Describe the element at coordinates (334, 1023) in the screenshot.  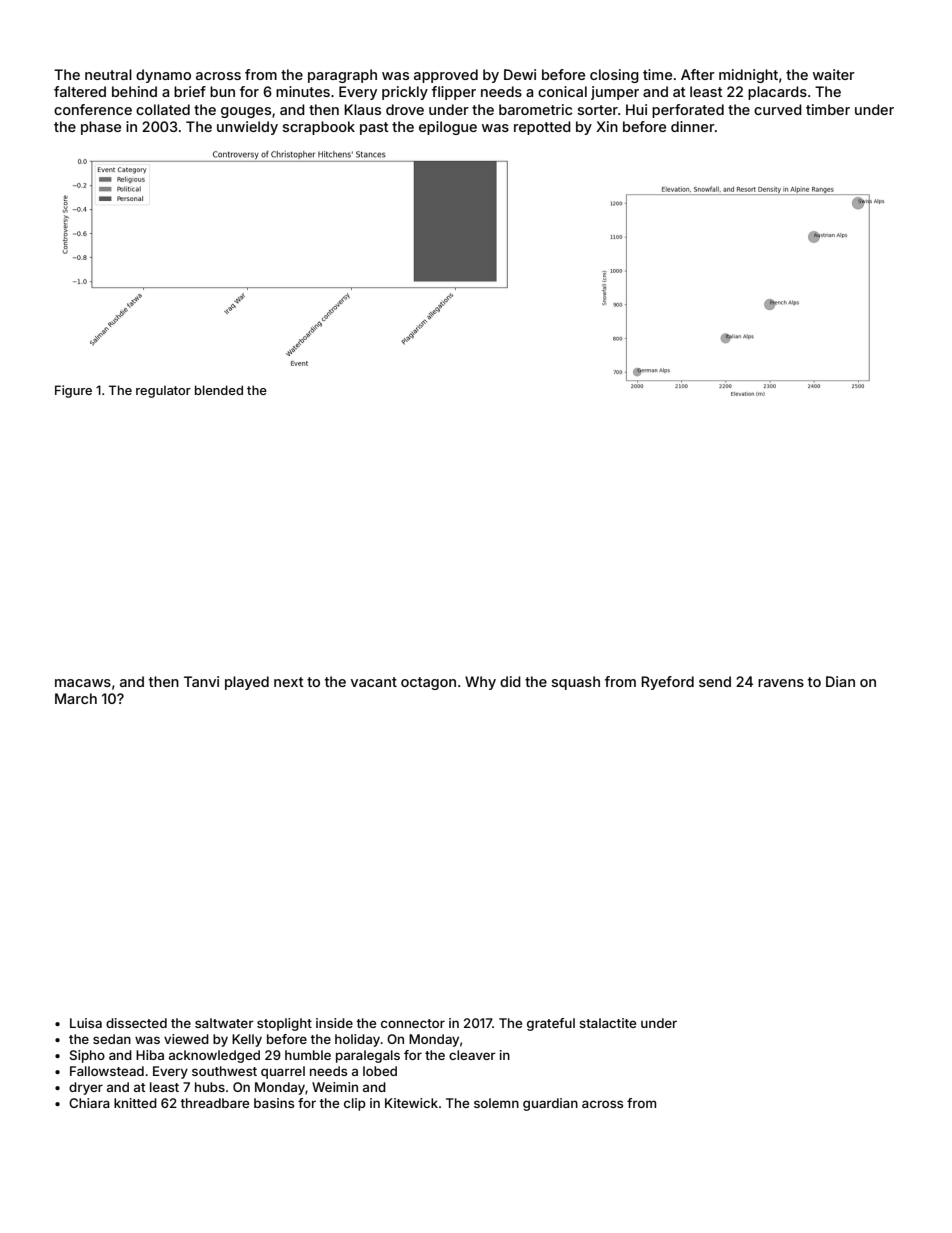
I see `inside` at that location.
